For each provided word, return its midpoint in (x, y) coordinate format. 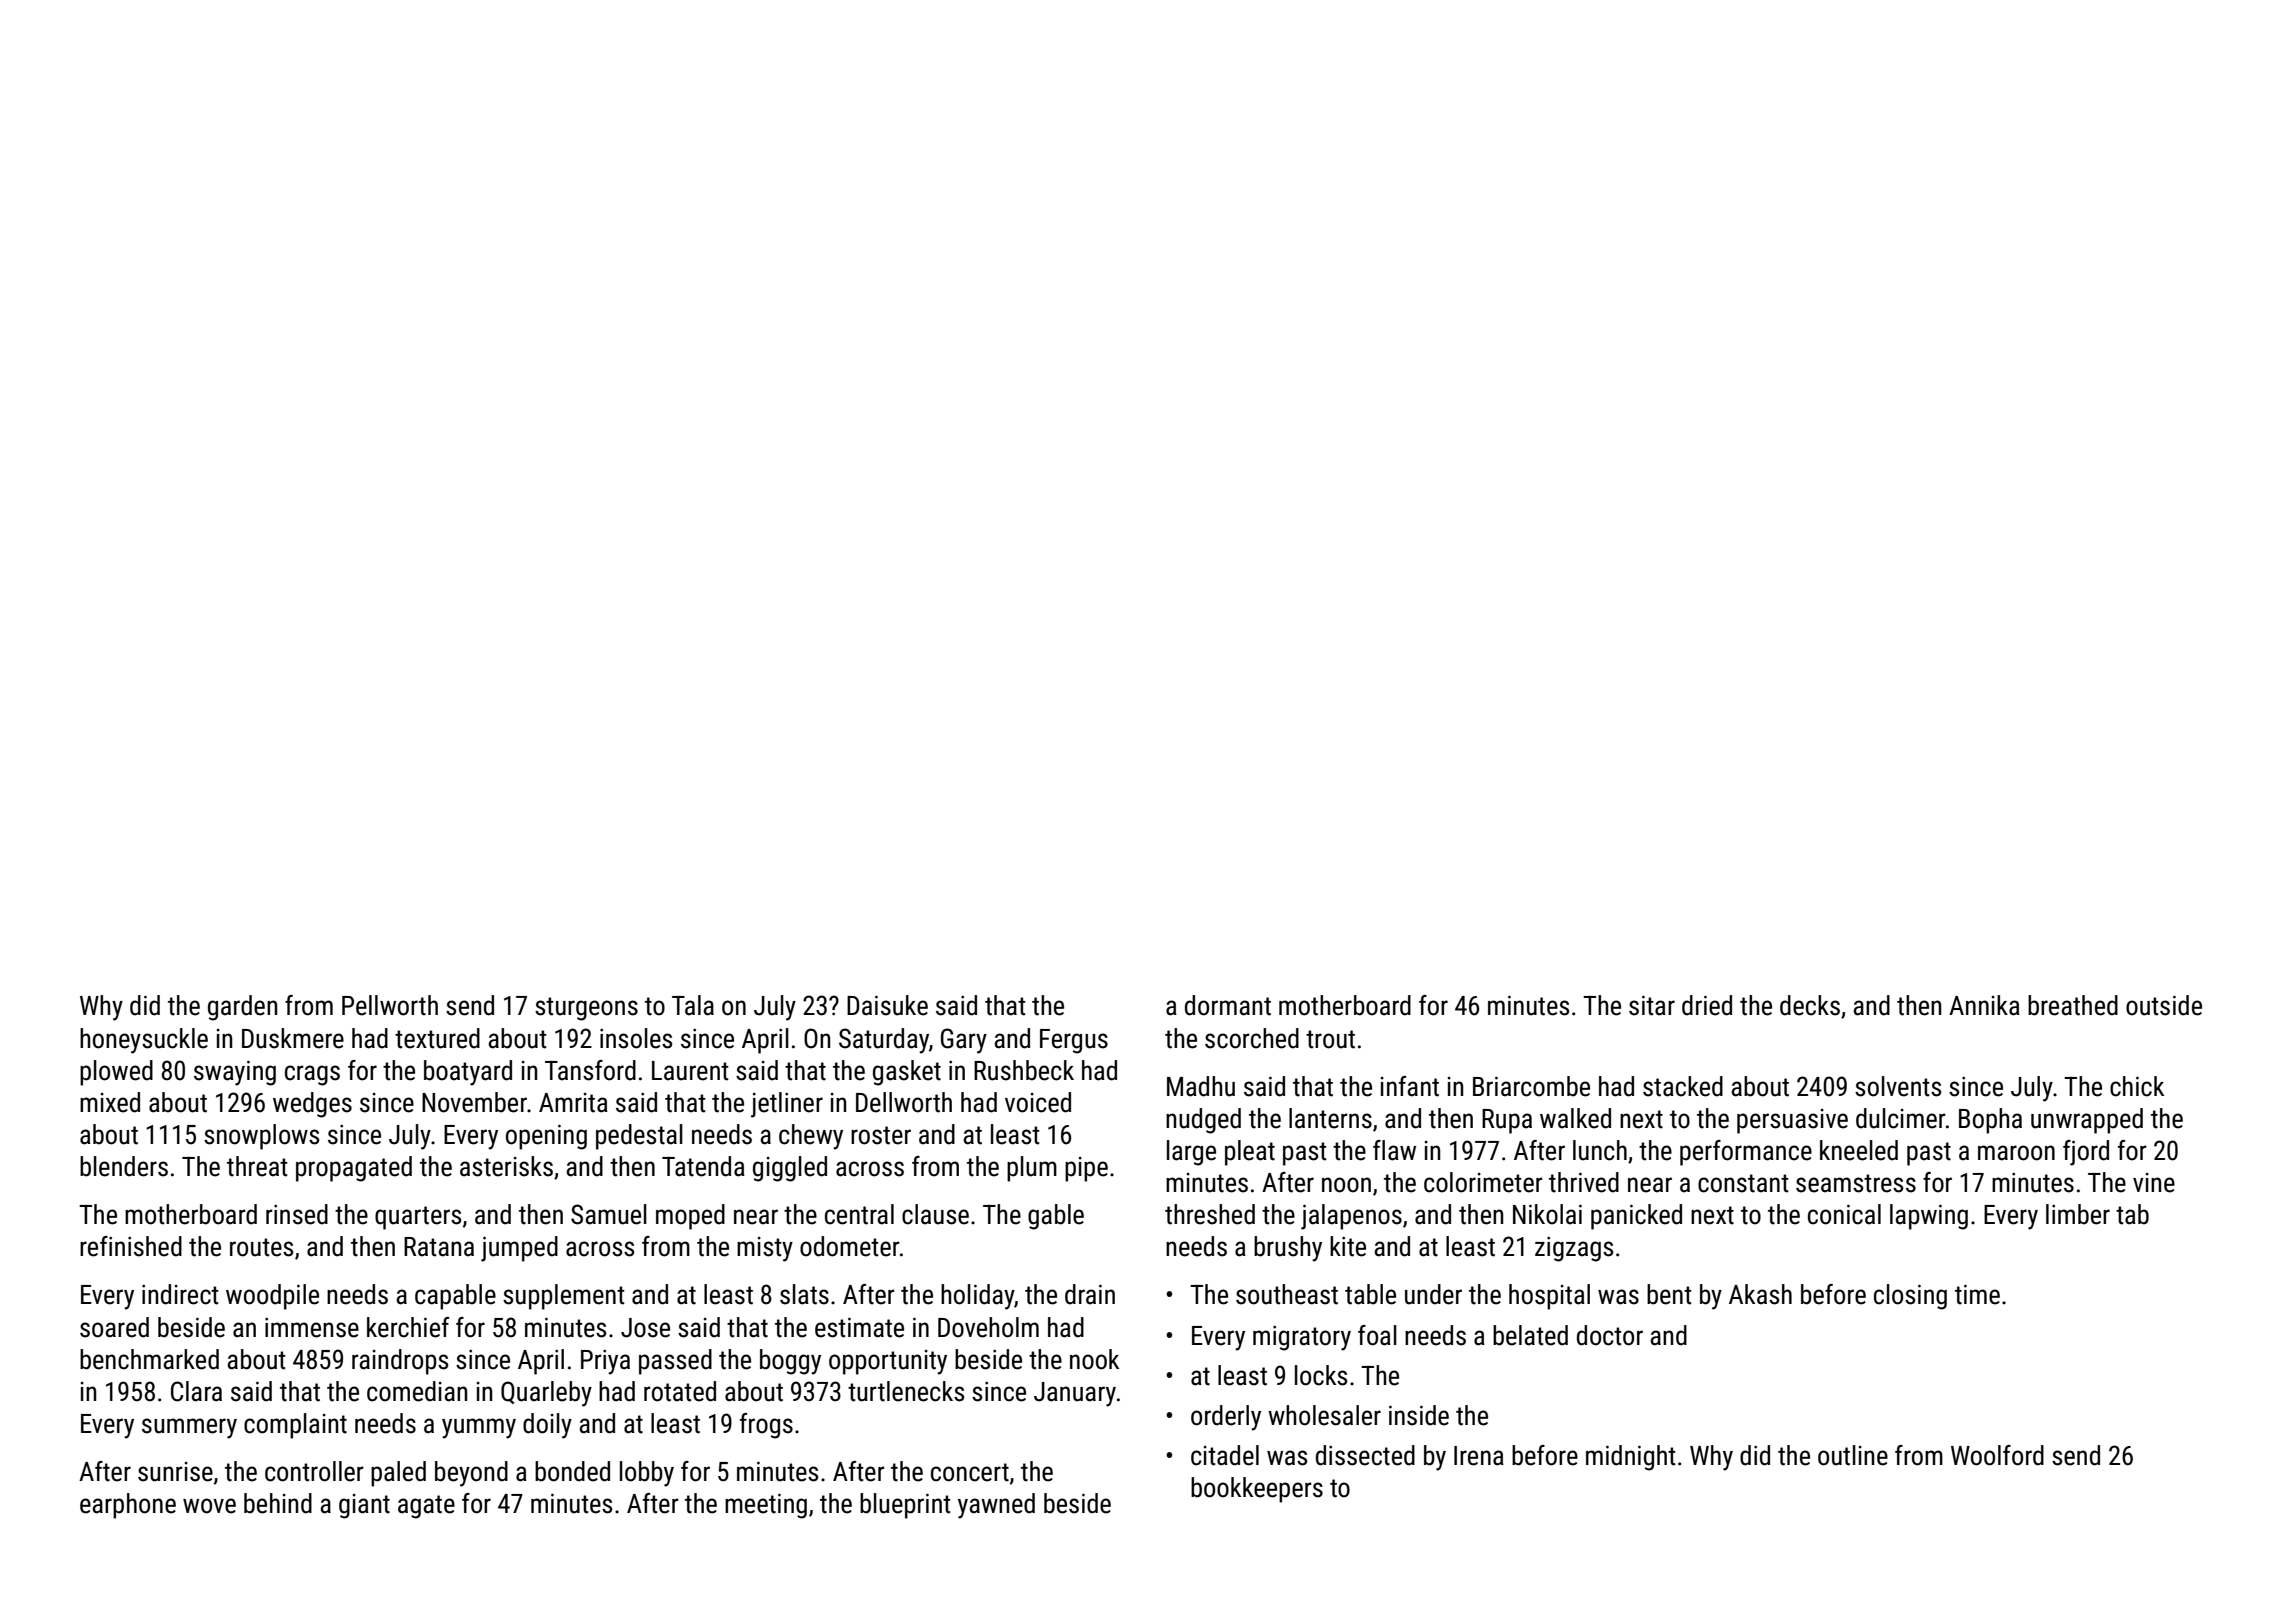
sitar (1652, 1005)
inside (1419, 1415)
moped (690, 1217)
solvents (1898, 1086)
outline (1853, 1455)
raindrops (400, 1362)
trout (1330, 1039)
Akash (1760, 1294)
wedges (312, 1105)
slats (804, 1294)
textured (437, 1038)
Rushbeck (1024, 1070)
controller (314, 1471)
